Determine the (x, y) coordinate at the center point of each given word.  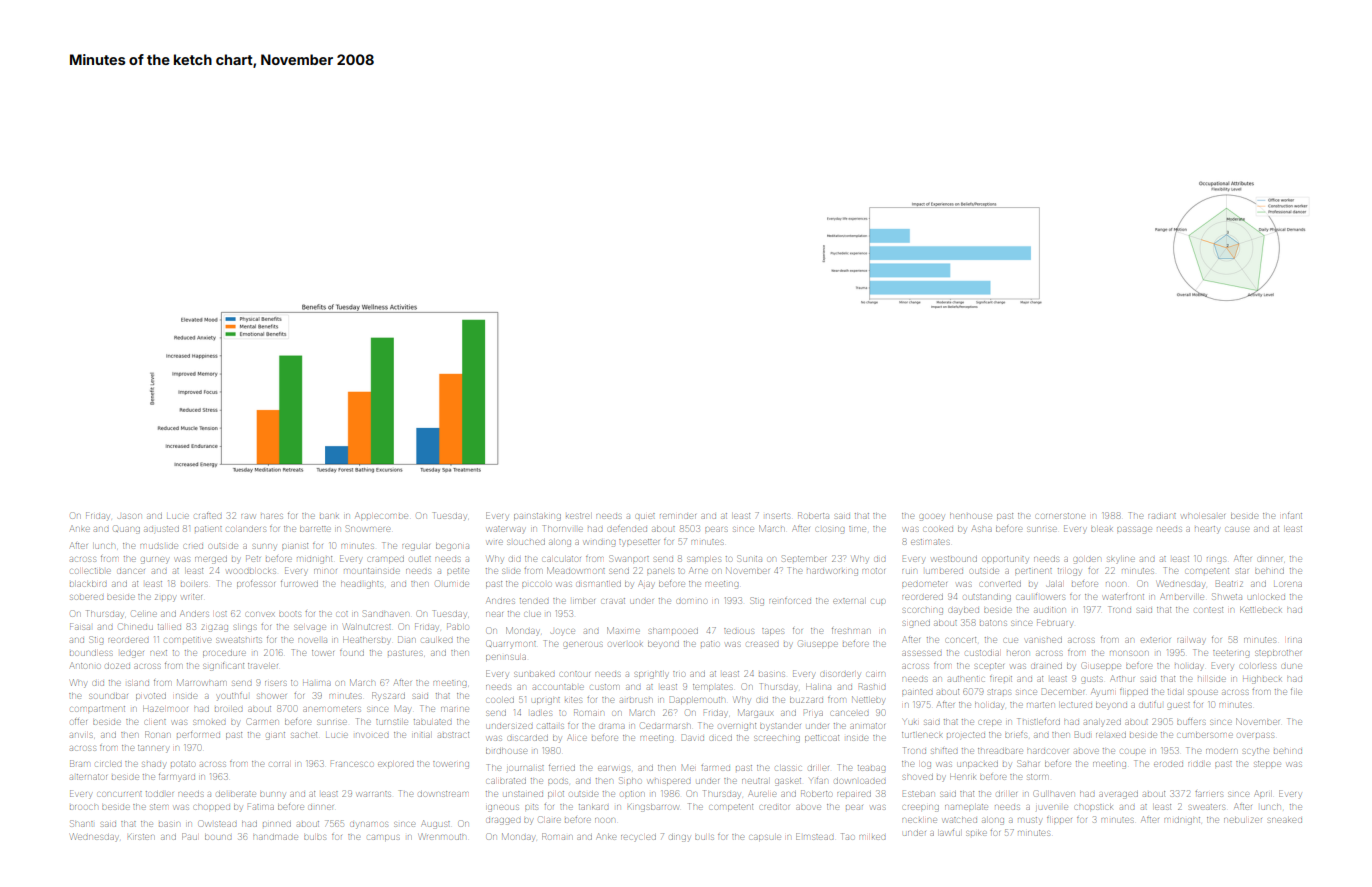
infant (1292, 516)
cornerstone (1060, 516)
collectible (90, 571)
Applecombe (381, 515)
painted (917, 692)
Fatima (261, 806)
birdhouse (506, 751)
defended (627, 529)
